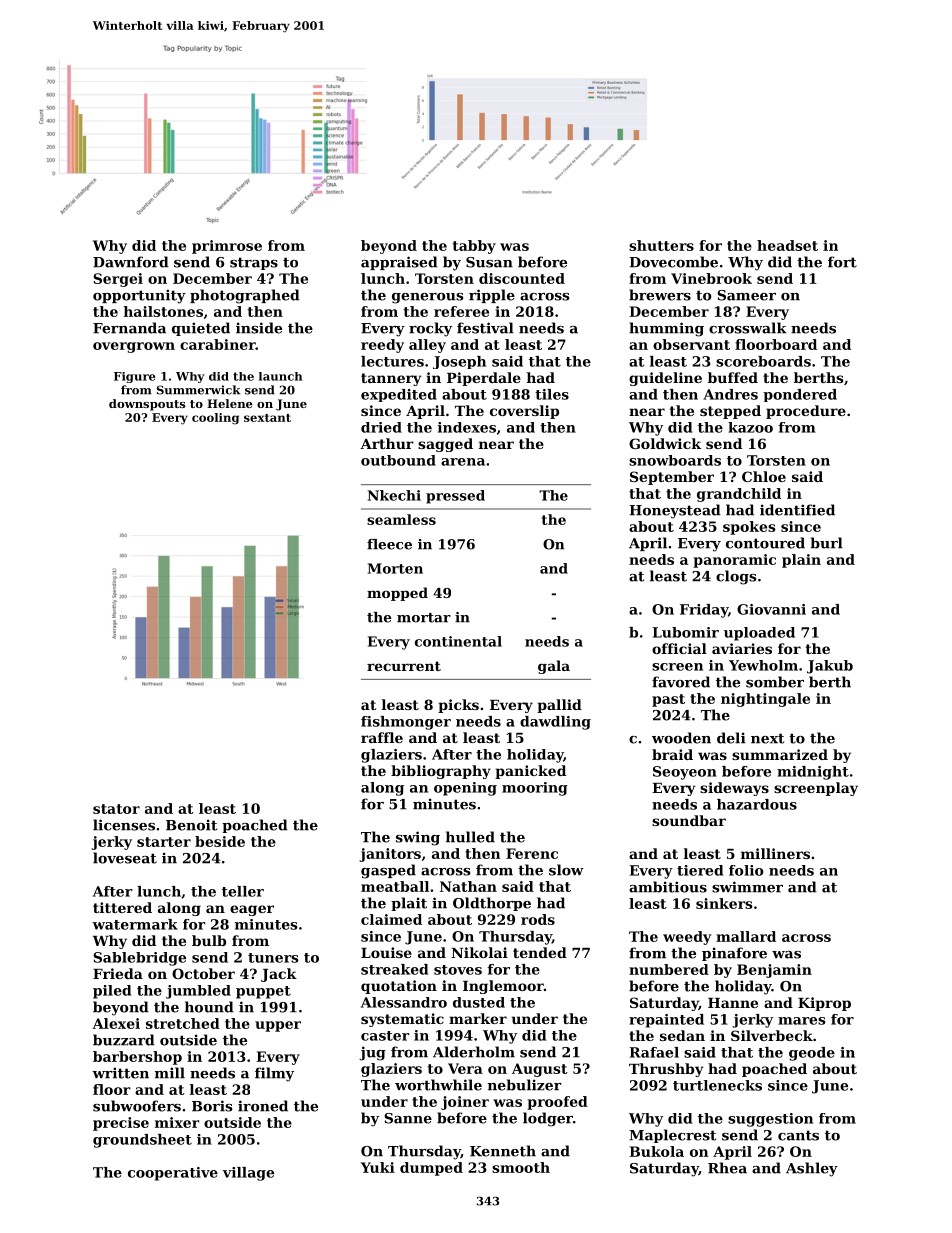 Image resolution: width=952 pixels, height=1233 pixels. What do you see at coordinates (554, 667) in the image?
I see `gala` at bounding box center [554, 667].
